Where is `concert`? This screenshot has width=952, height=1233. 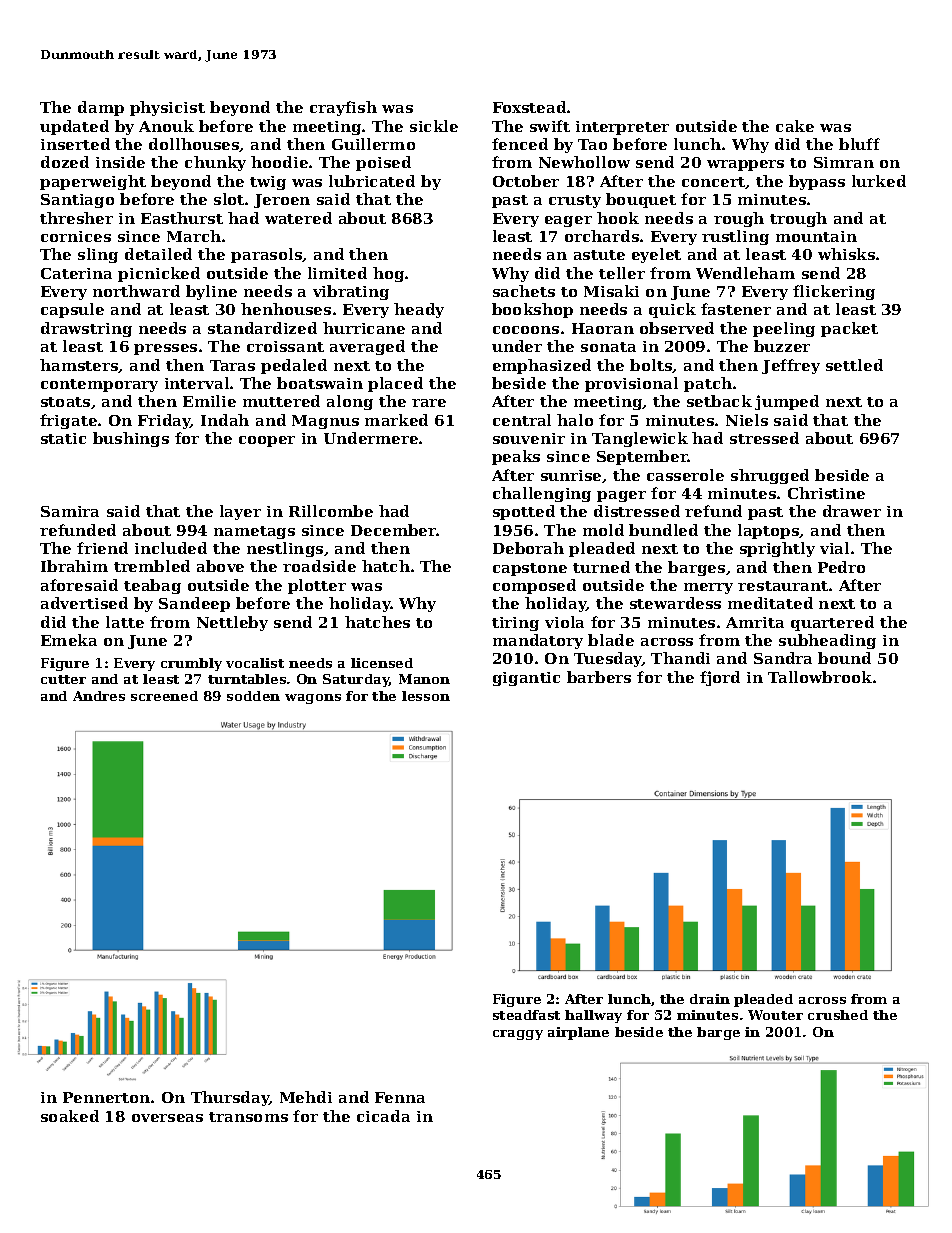 concert is located at coordinates (714, 183).
